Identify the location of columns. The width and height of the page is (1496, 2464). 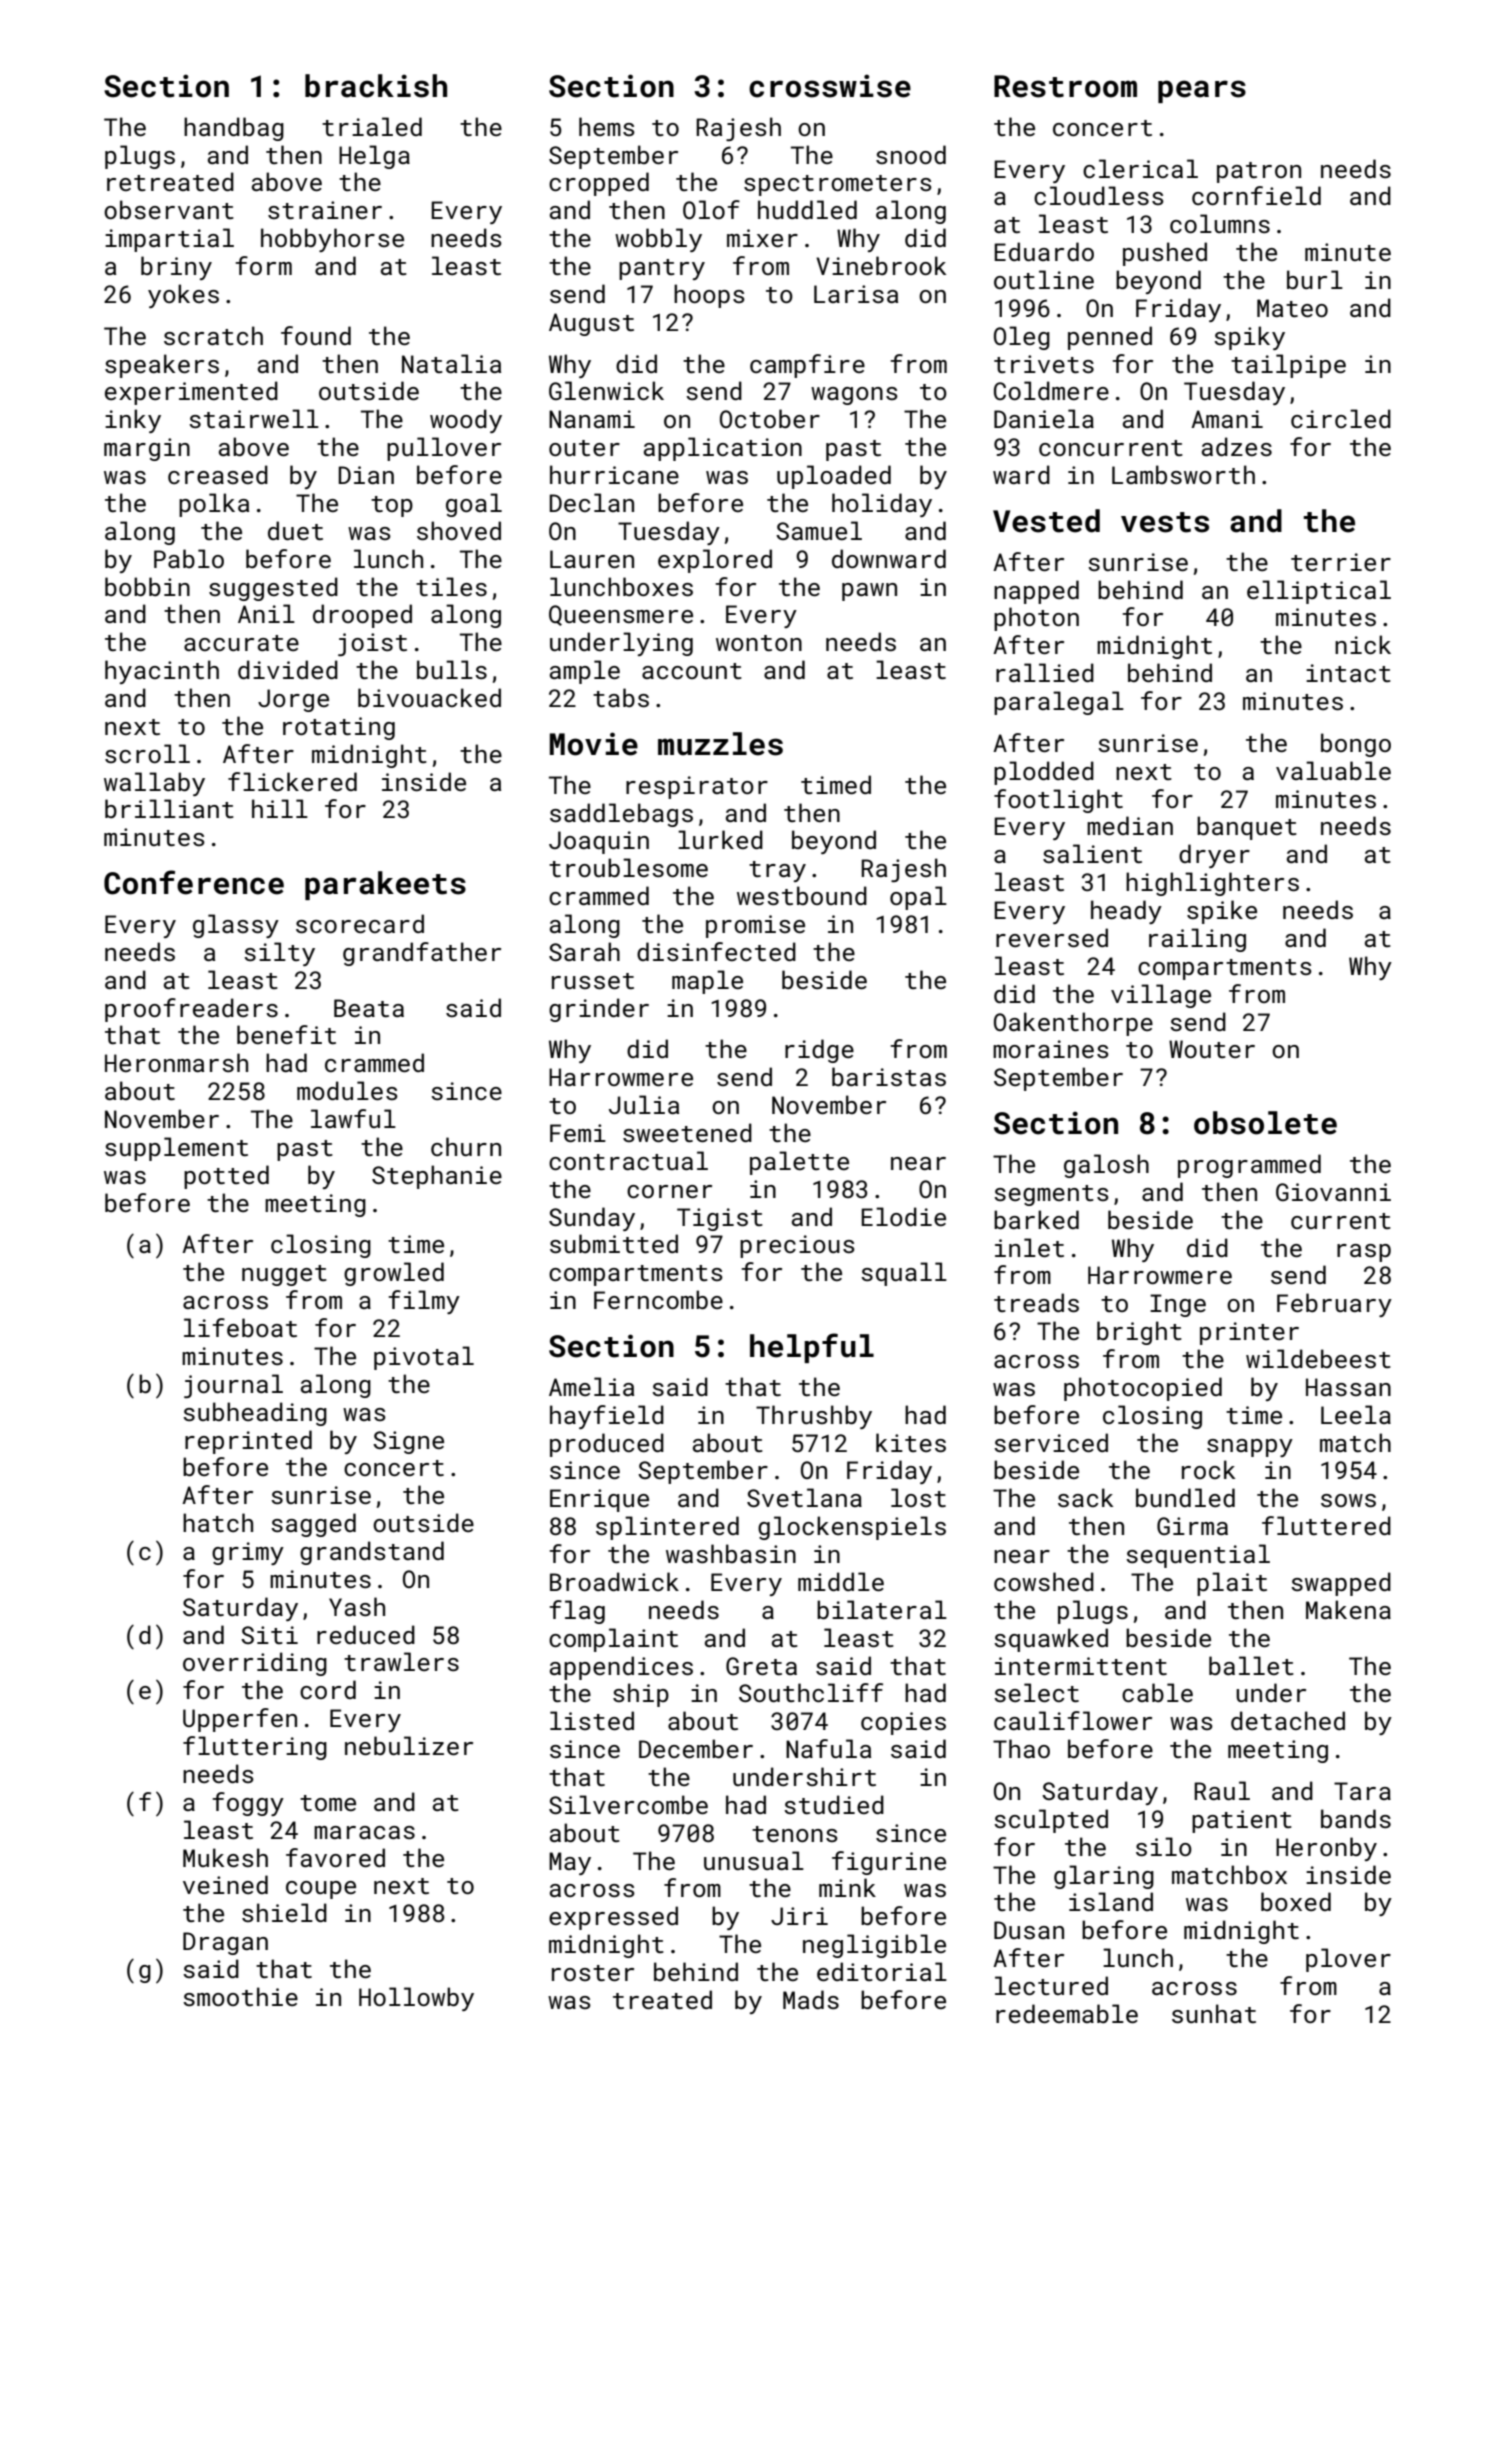
(1220, 223).
